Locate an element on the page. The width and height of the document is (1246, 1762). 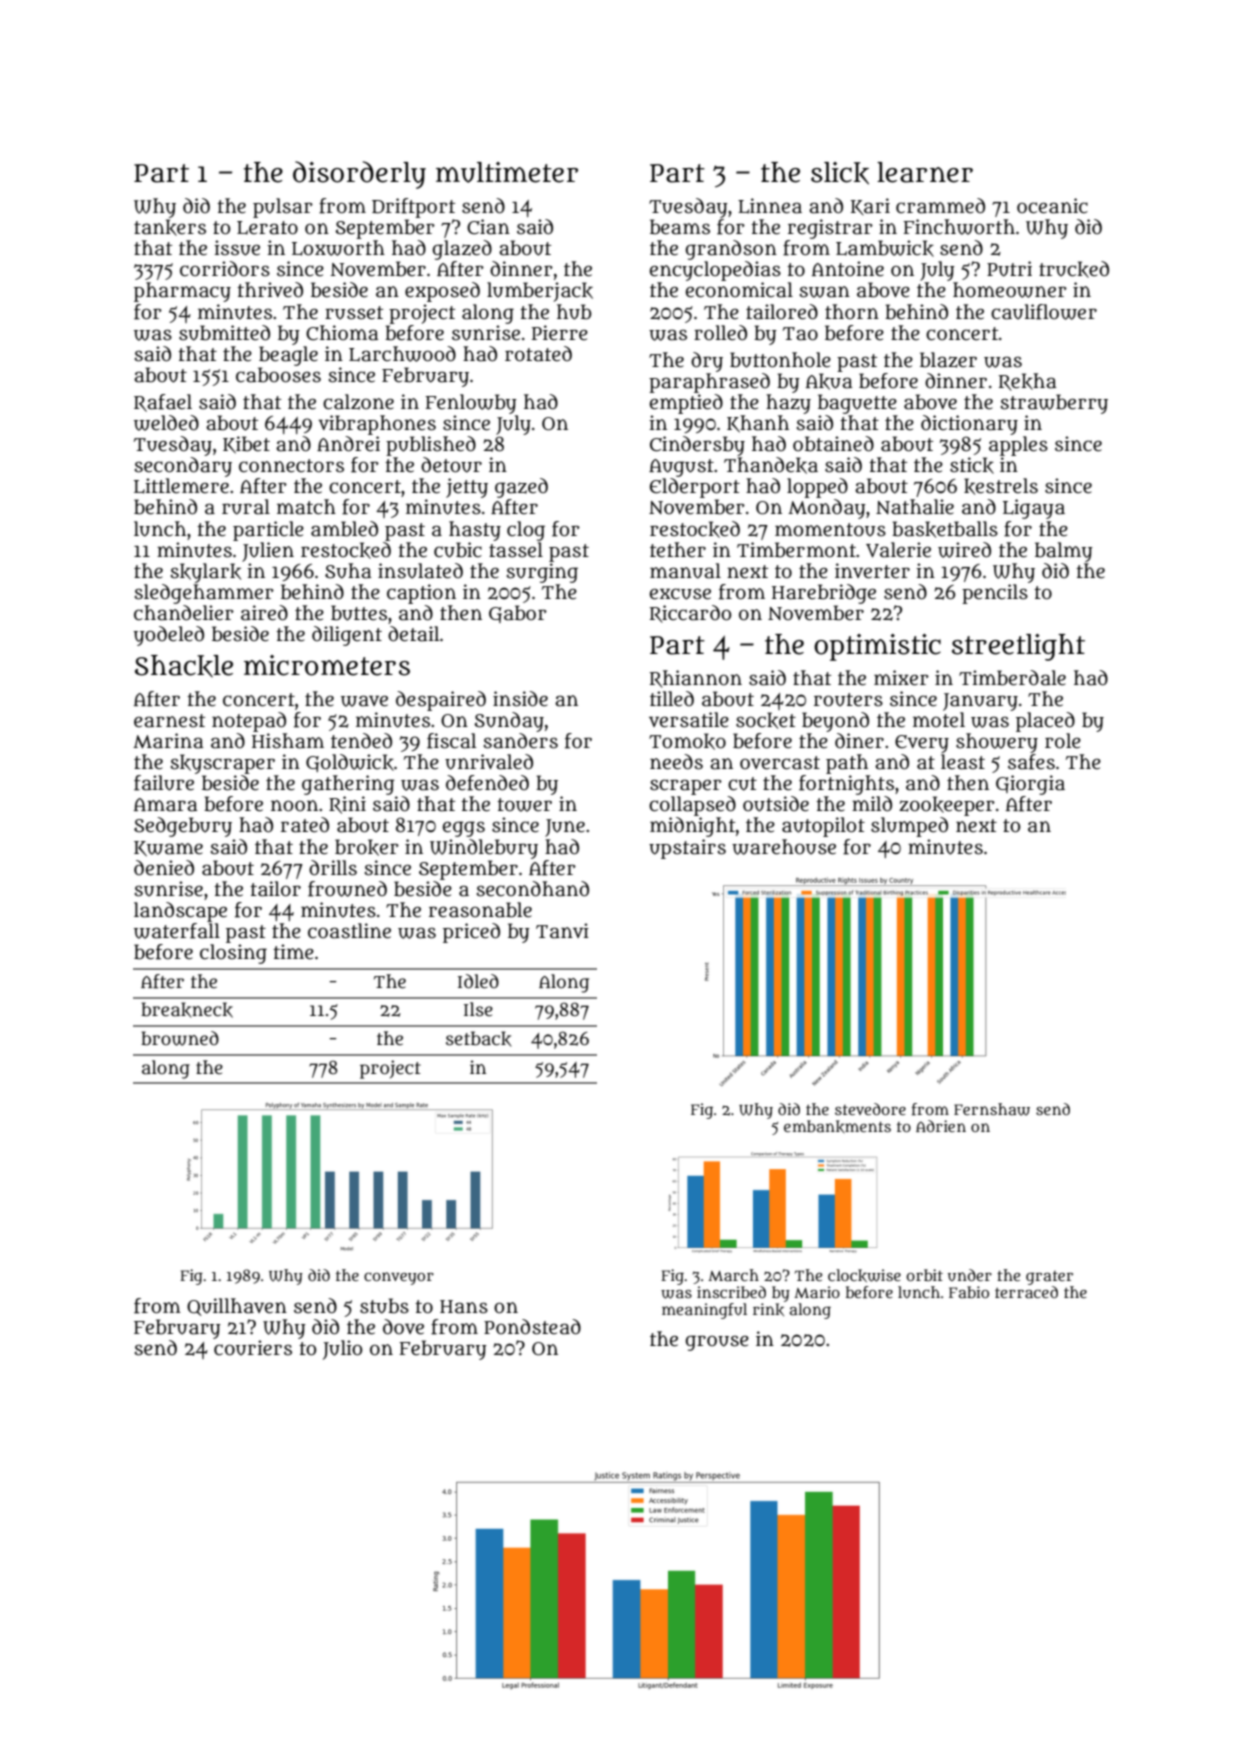
browned is located at coordinates (180, 1038).
